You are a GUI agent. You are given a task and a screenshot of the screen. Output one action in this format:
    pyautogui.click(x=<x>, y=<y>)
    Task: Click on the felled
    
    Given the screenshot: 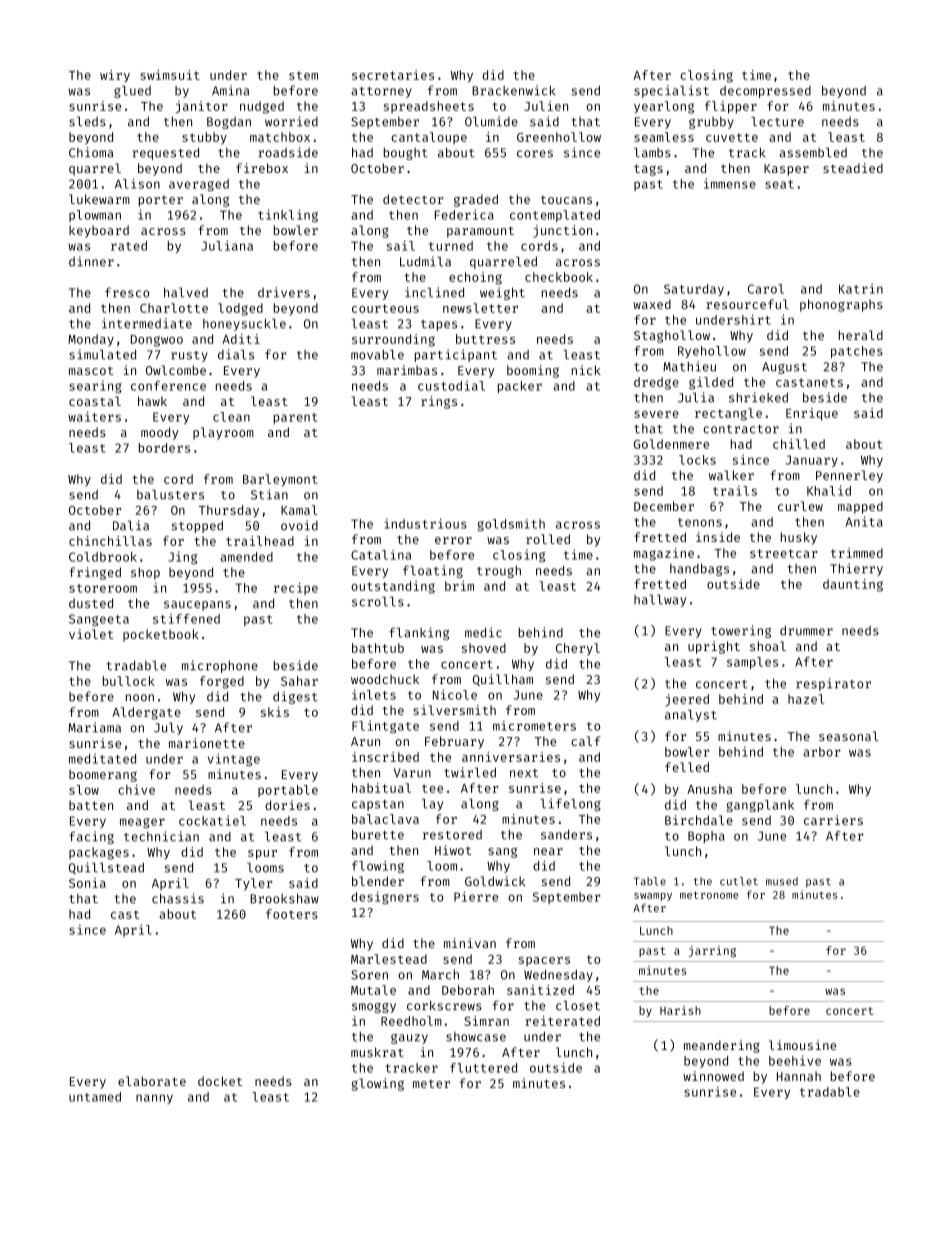 What is the action you would take?
    pyautogui.click(x=687, y=767)
